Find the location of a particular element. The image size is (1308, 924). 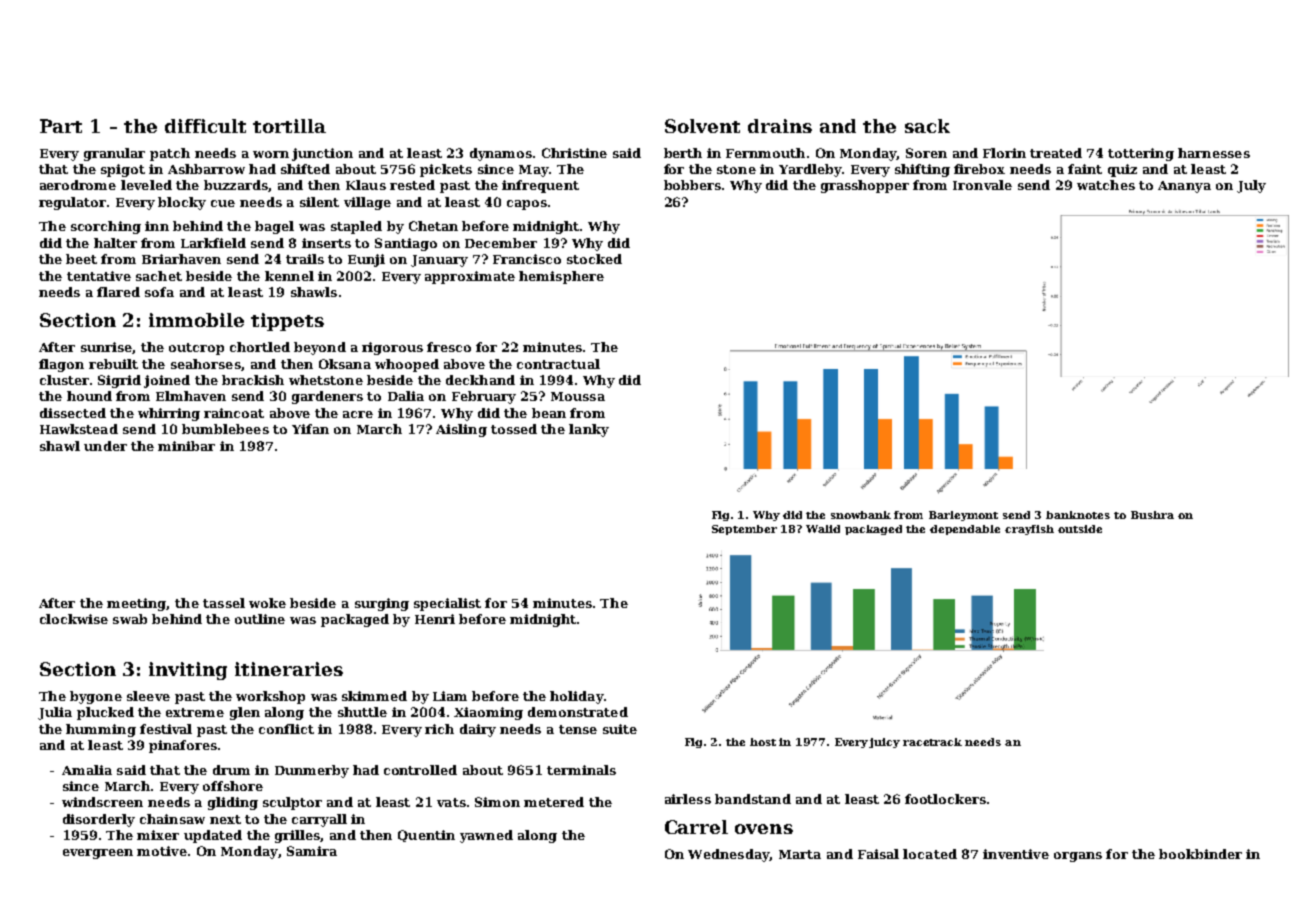

Bushra is located at coordinates (1152, 515).
